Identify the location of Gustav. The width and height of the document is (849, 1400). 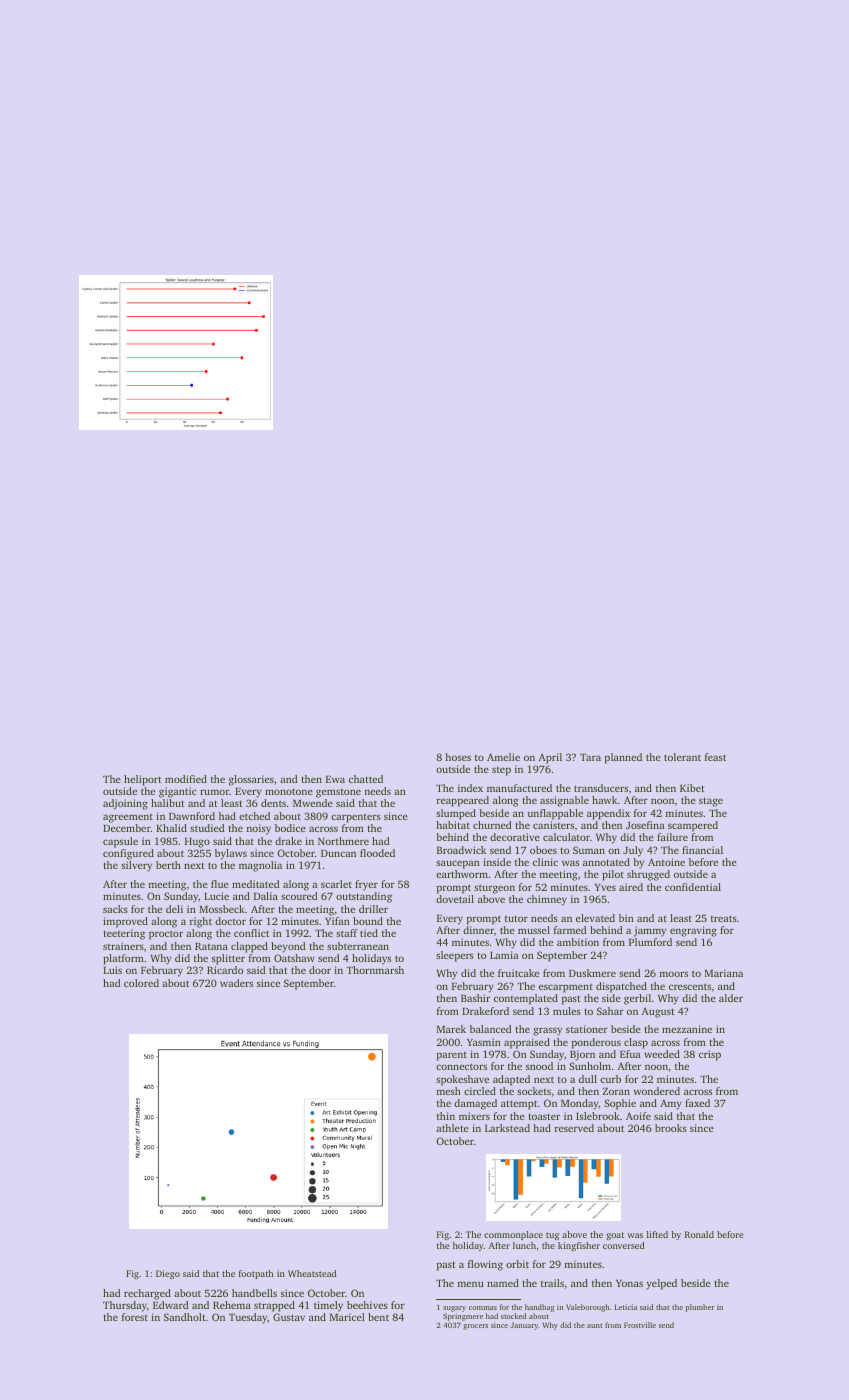
(289, 1317).
